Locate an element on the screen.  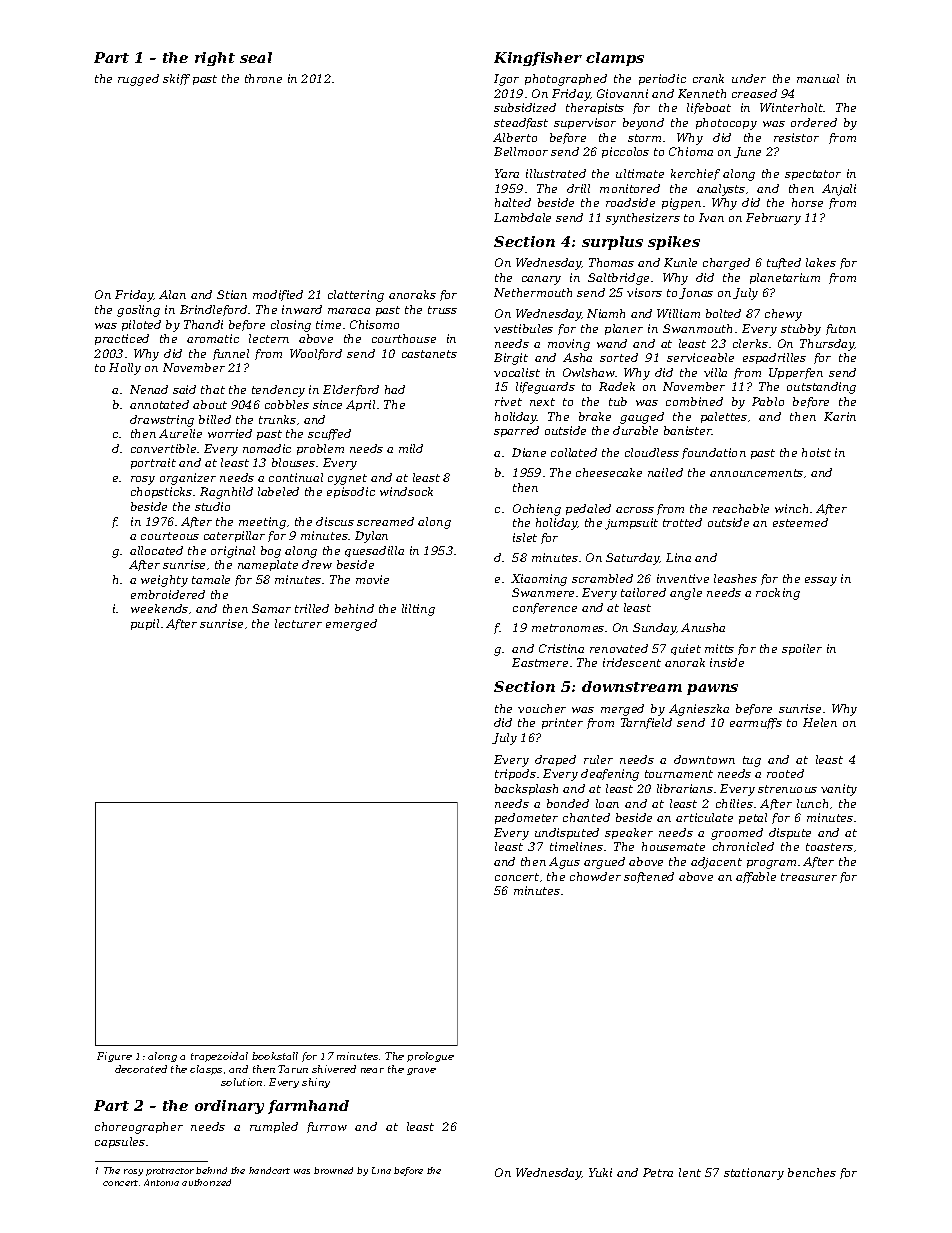
scuffed is located at coordinates (329, 434).
